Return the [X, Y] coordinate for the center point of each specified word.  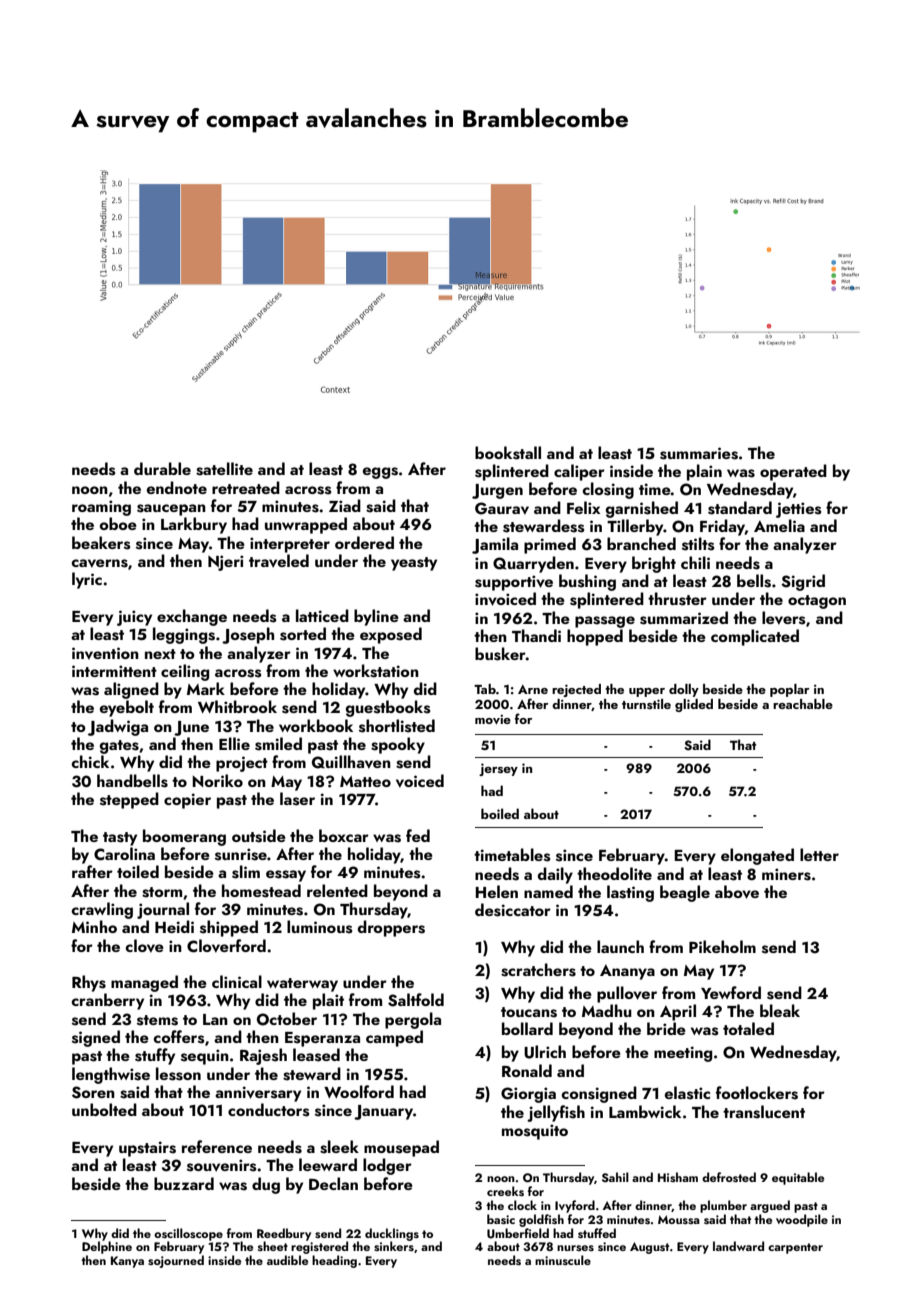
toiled [138, 871]
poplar [789, 690]
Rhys [89, 983]
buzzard [184, 1183]
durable [162, 468]
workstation [376, 671]
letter [819, 854]
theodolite [614, 873]
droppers [391, 928]
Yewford [731, 992]
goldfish [541, 1220]
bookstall [508, 453]
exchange [192, 617]
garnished [642, 509]
